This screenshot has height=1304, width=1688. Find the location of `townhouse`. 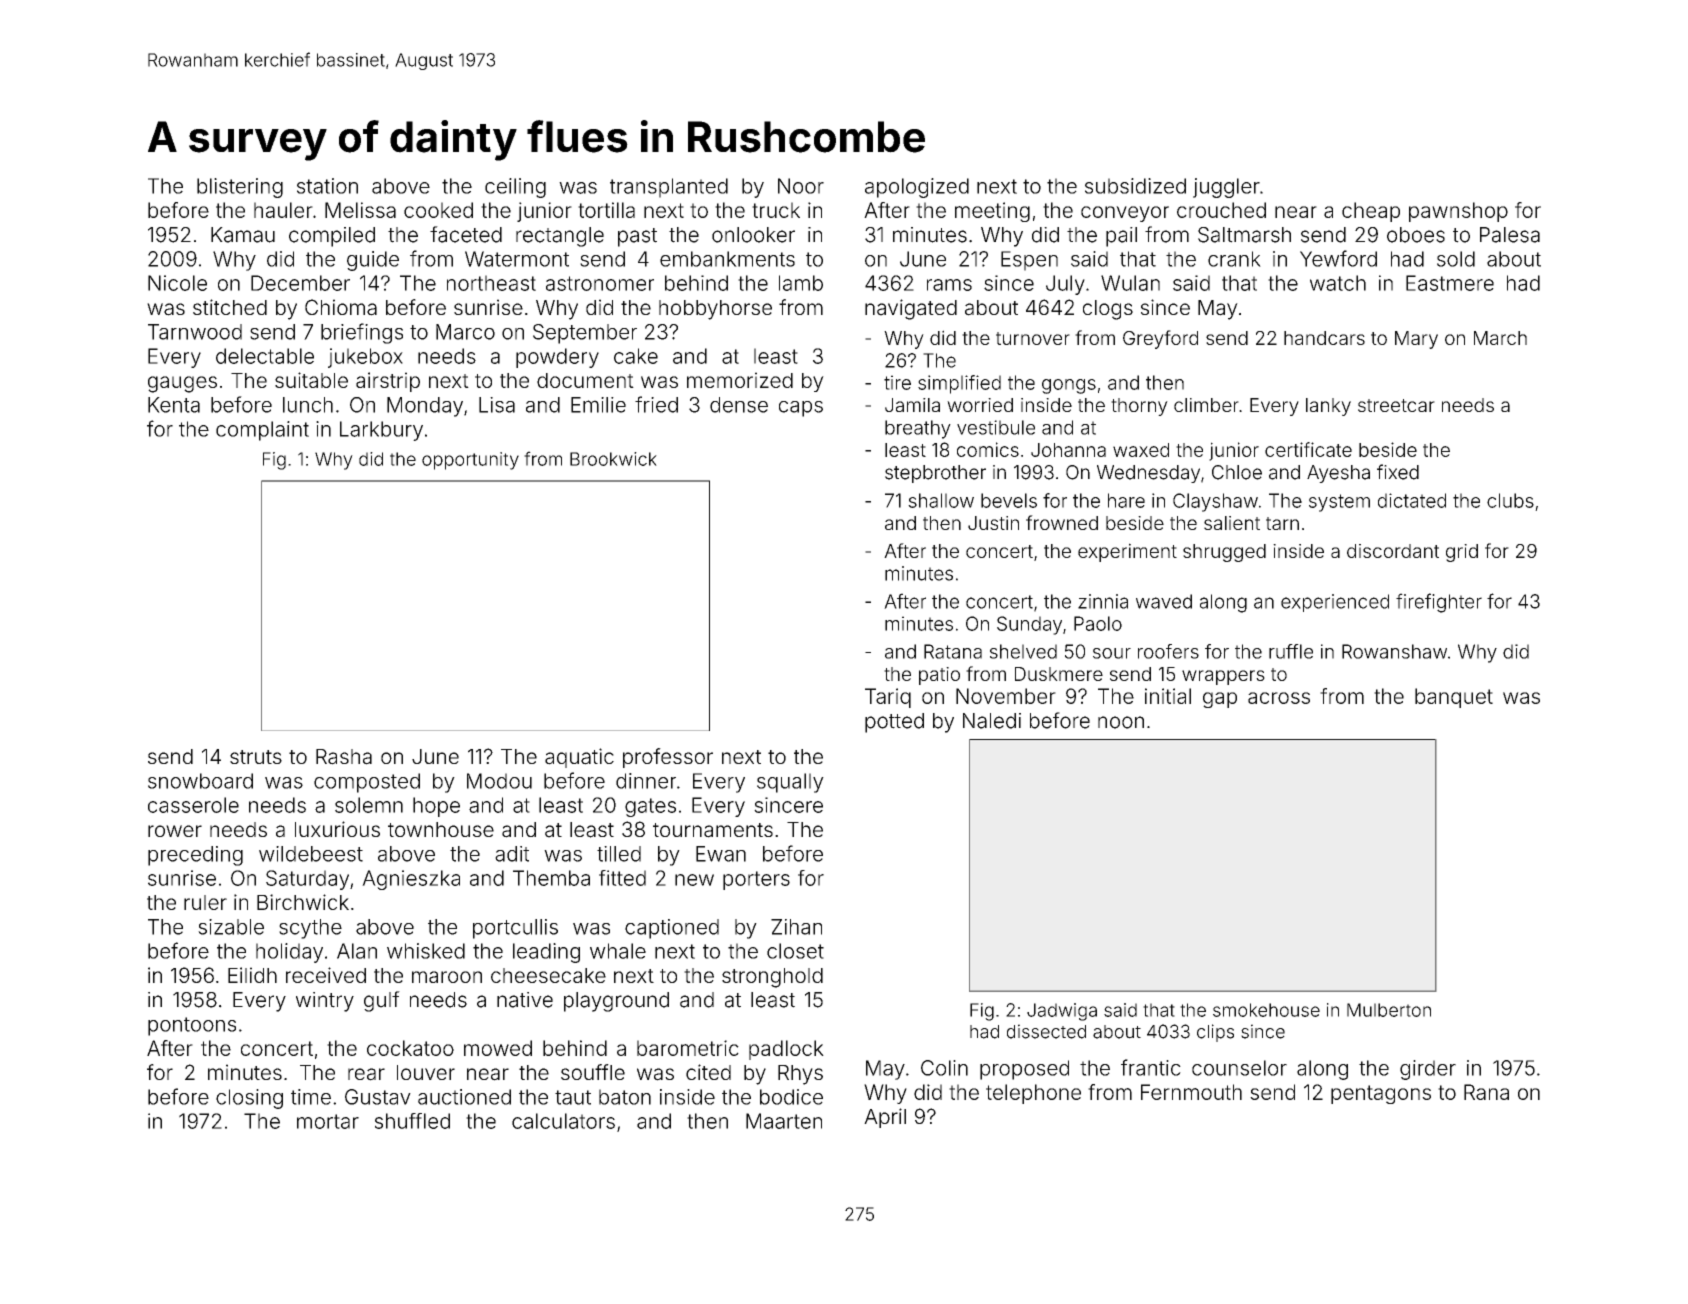

townhouse is located at coordinates (441, 829).
